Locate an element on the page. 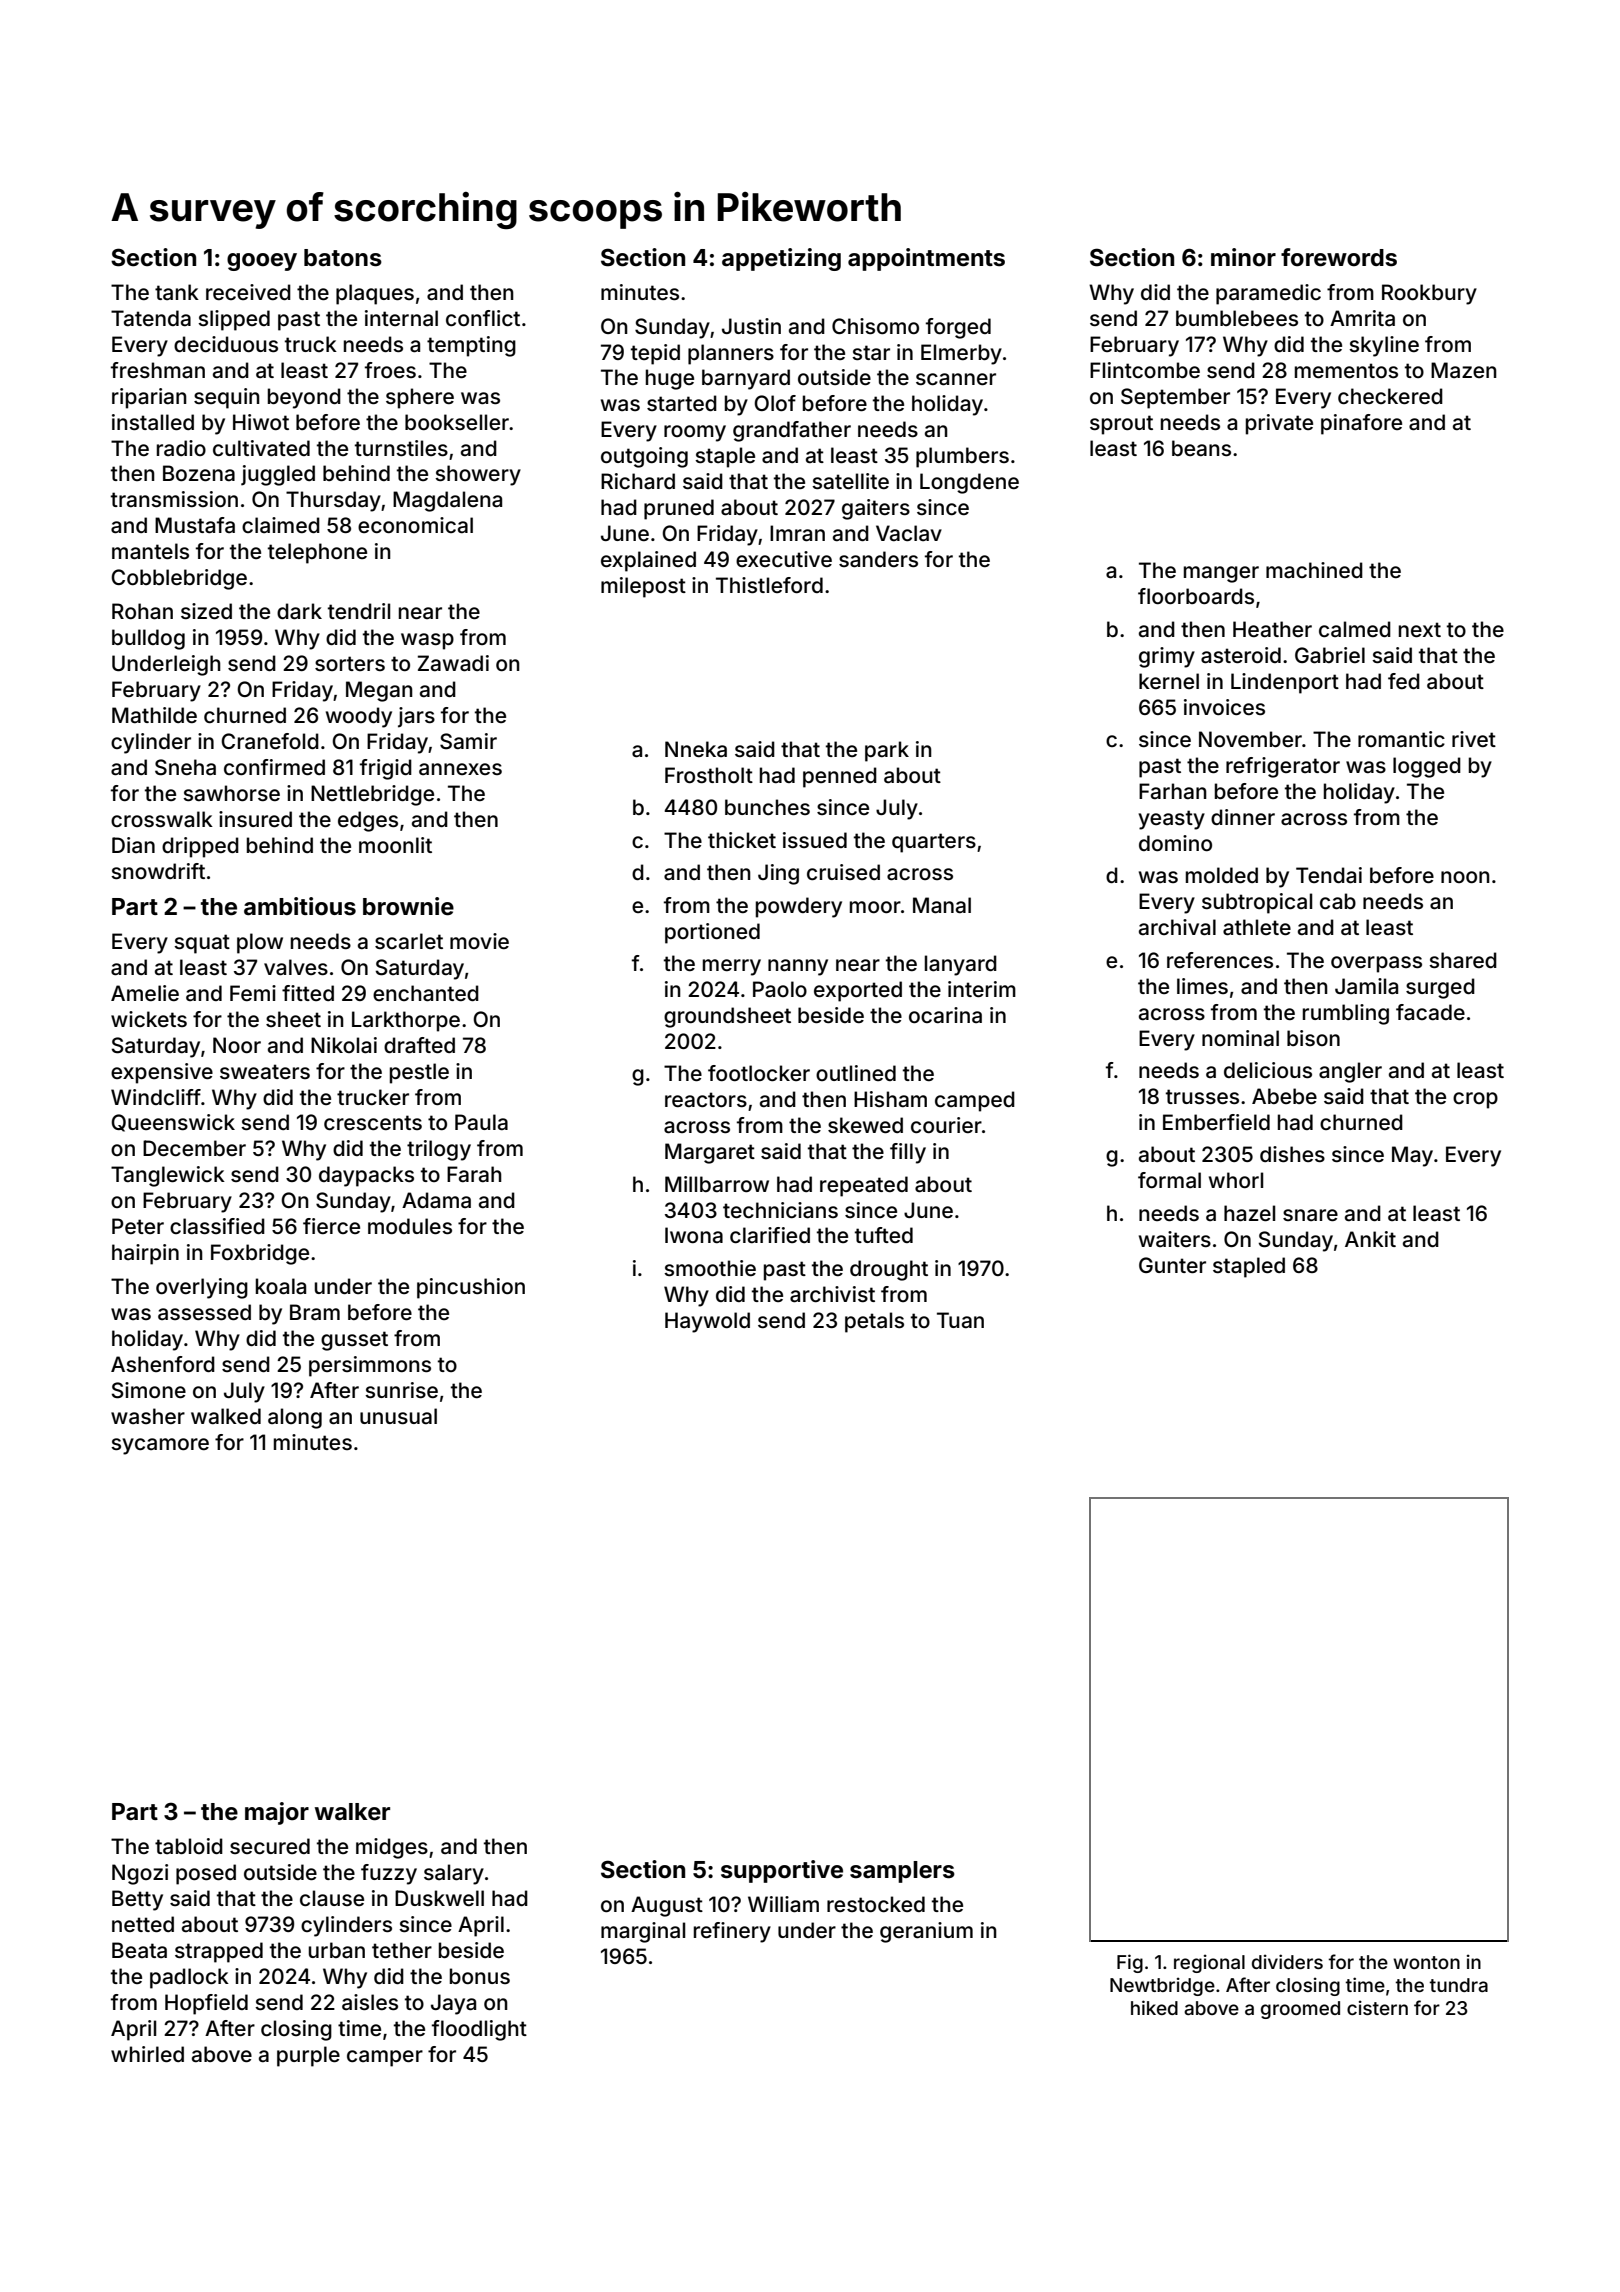 The width and height of the page is (1620, 2292). walker is located at coordinates (352, 1812).
